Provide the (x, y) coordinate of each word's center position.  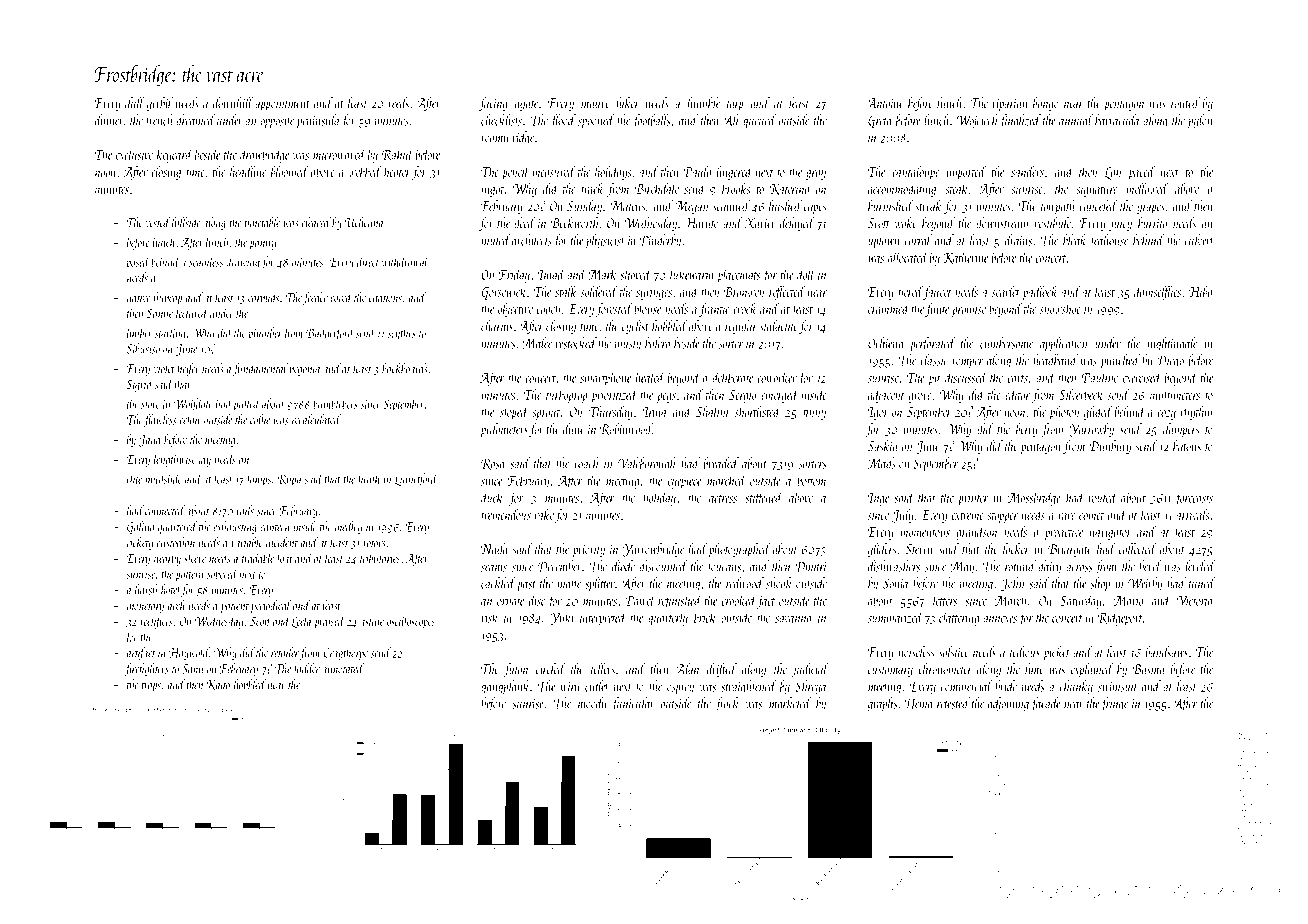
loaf (285, 559)
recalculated (316, 419)
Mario (1128, 601)
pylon (1200, 121)
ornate (510, 602)
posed (138, 263)
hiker (628, 102)
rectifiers (156, 622)
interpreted (603, 618)
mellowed (1147, 188)
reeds (398, 103)
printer (973, 500)
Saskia (883, 446)
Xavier (760, 223)
